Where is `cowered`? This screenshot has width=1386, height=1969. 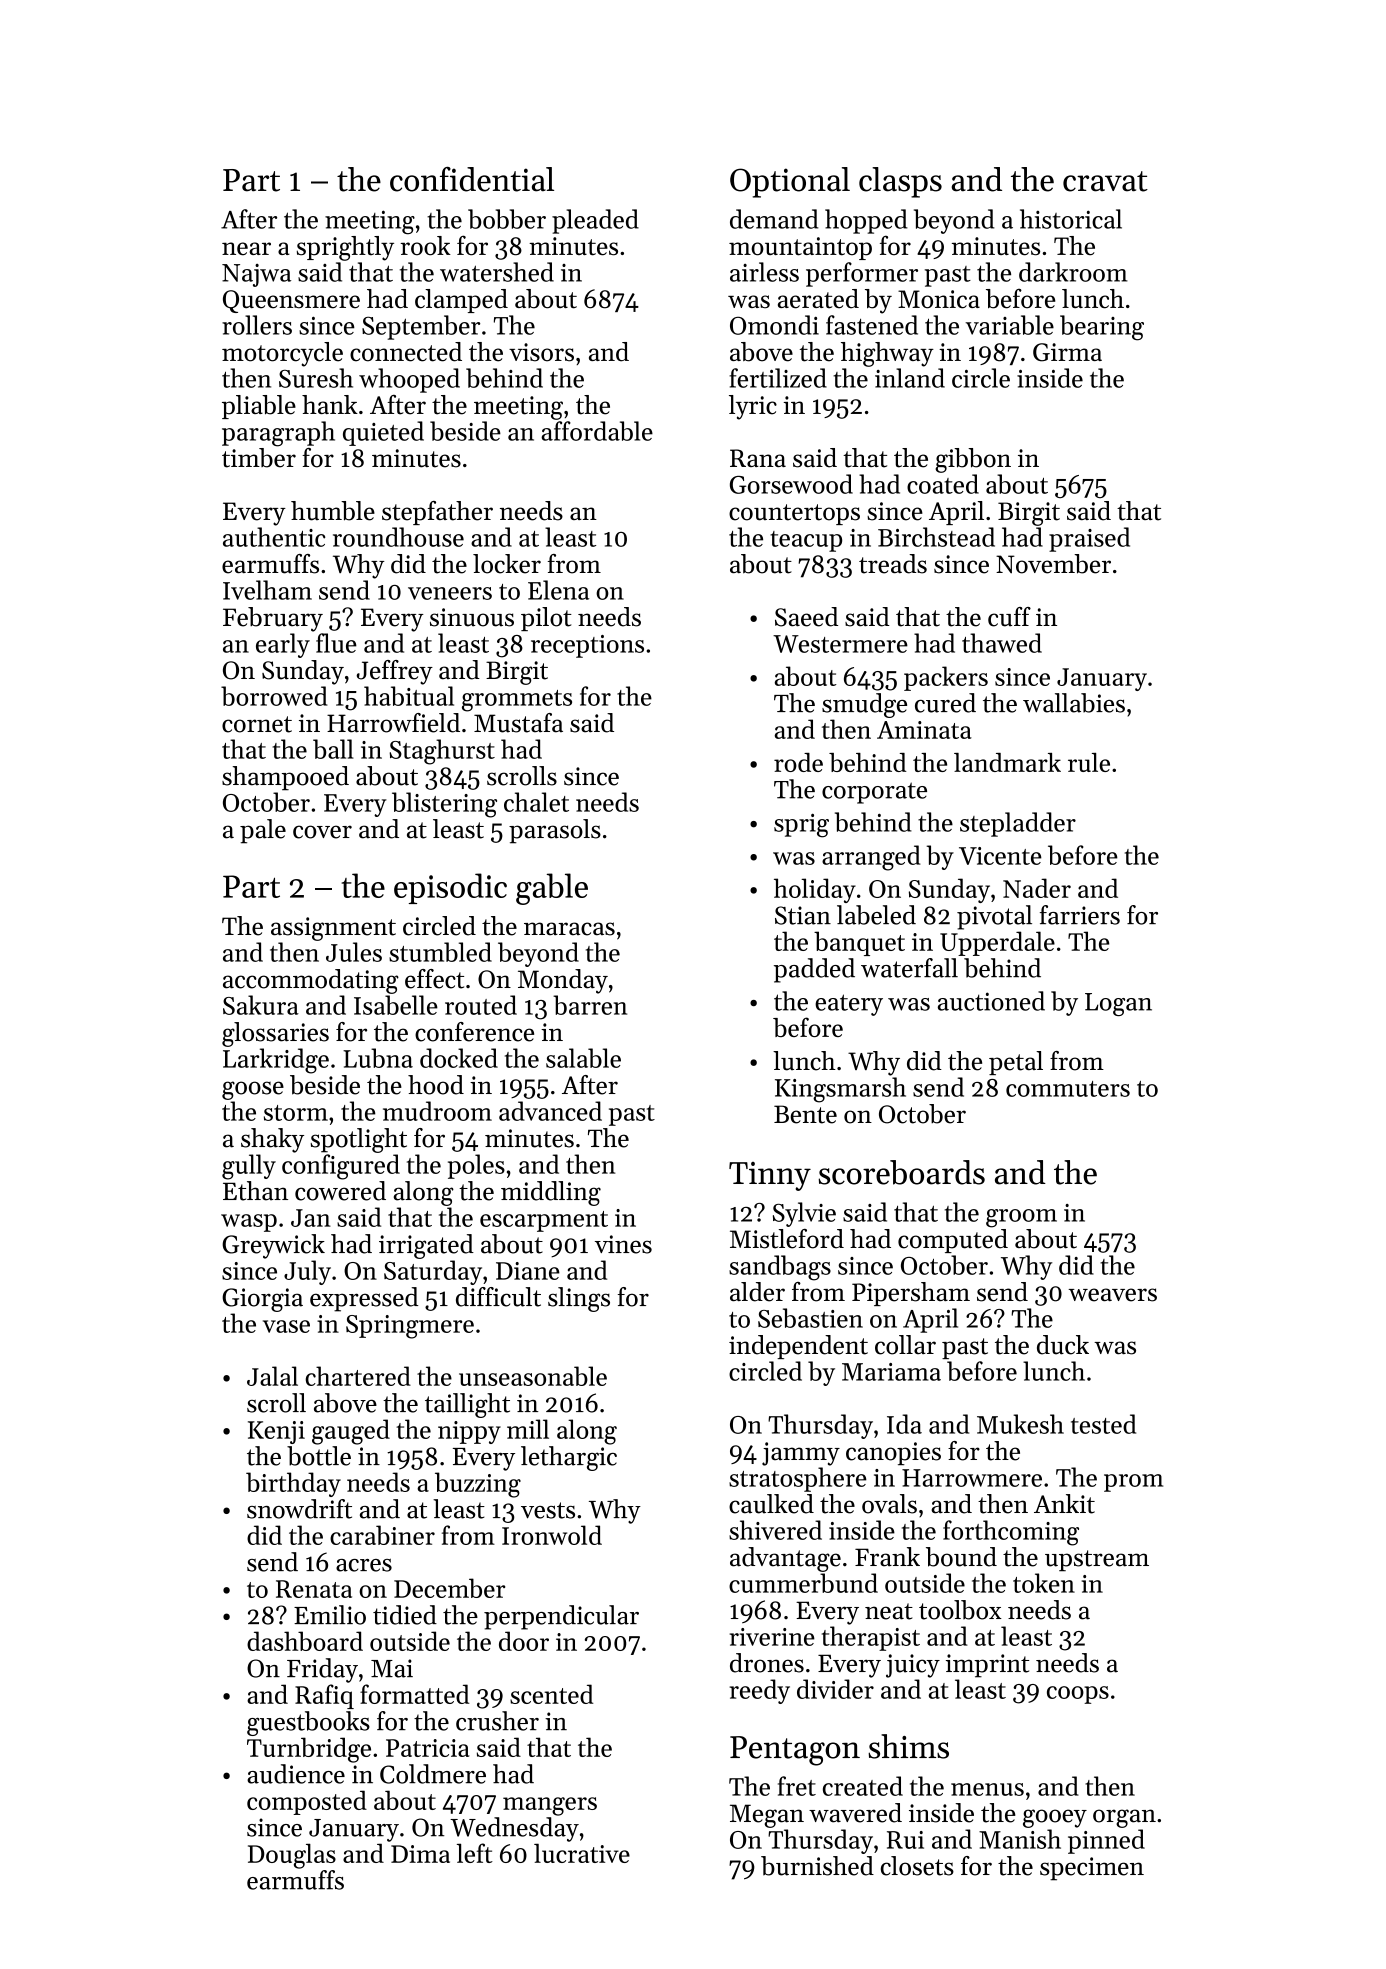
cowered is located at coordinates (340, 1191).
